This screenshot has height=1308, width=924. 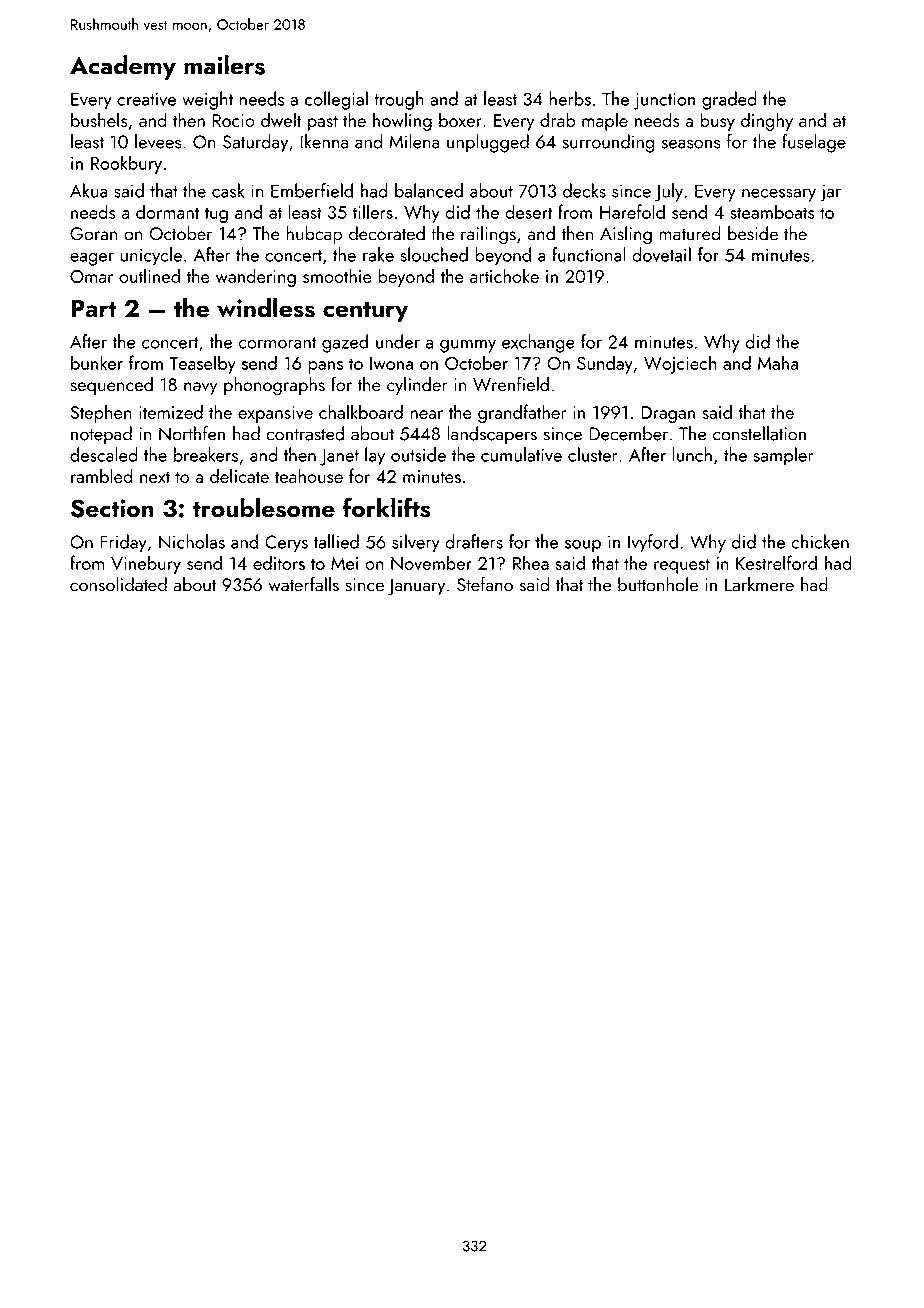 I want to click on Aisling, so click(x=626, y=235).
